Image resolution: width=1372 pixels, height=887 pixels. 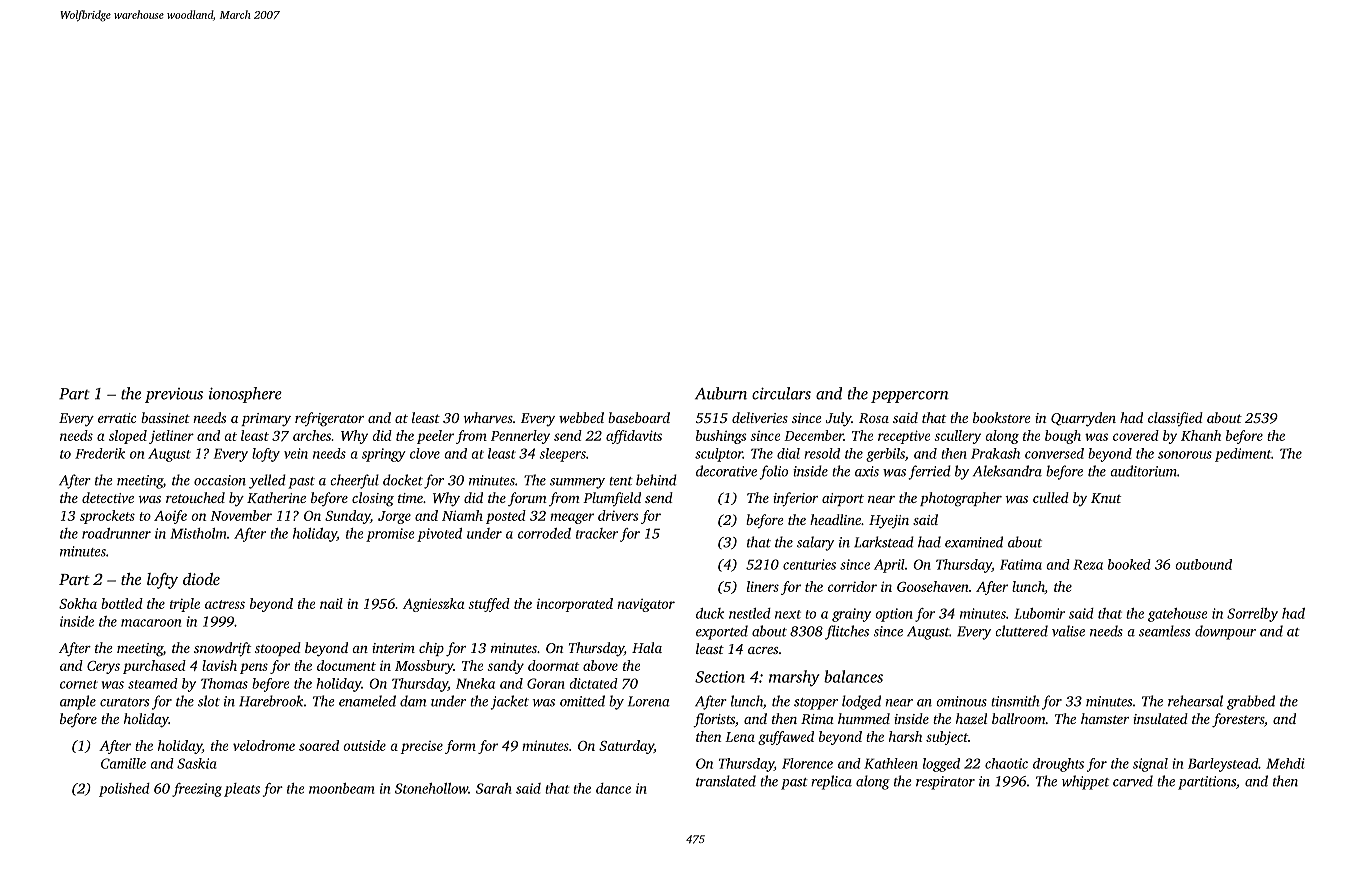 I want to click on dance, so click(x=613, y=788).
